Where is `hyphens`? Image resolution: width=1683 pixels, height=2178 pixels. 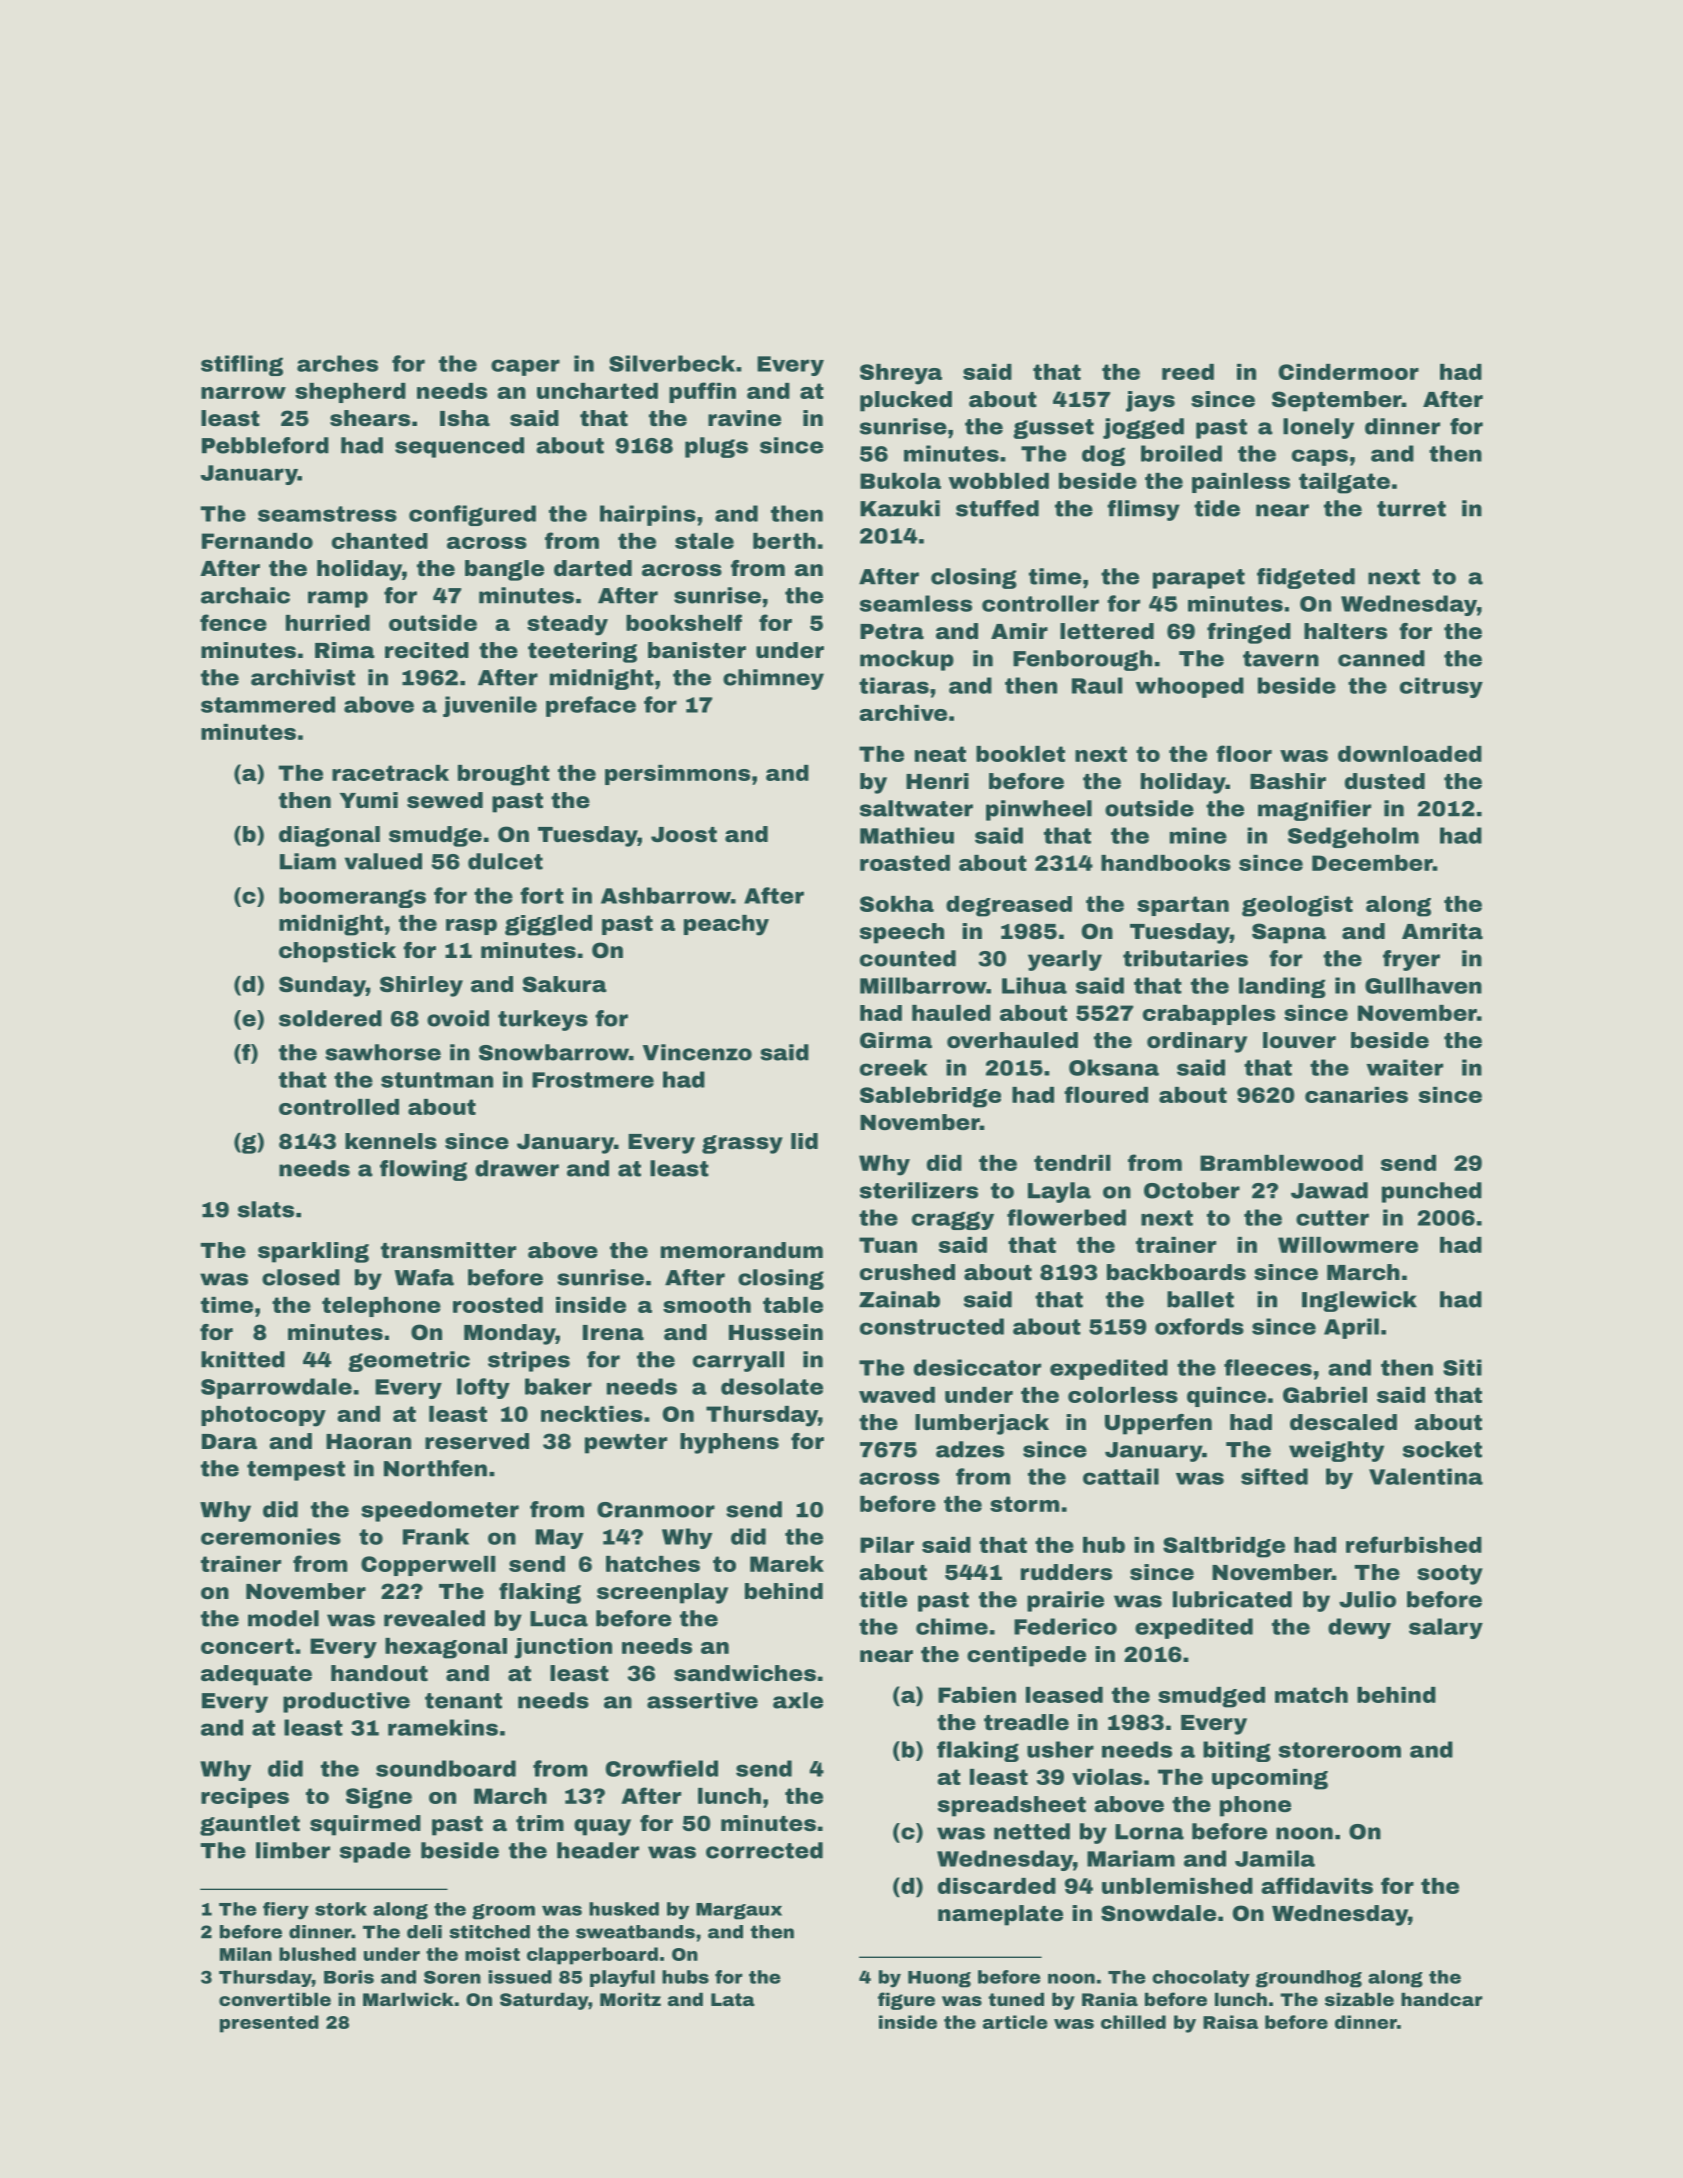 hyphens is located at coordinates (729, 1443).
